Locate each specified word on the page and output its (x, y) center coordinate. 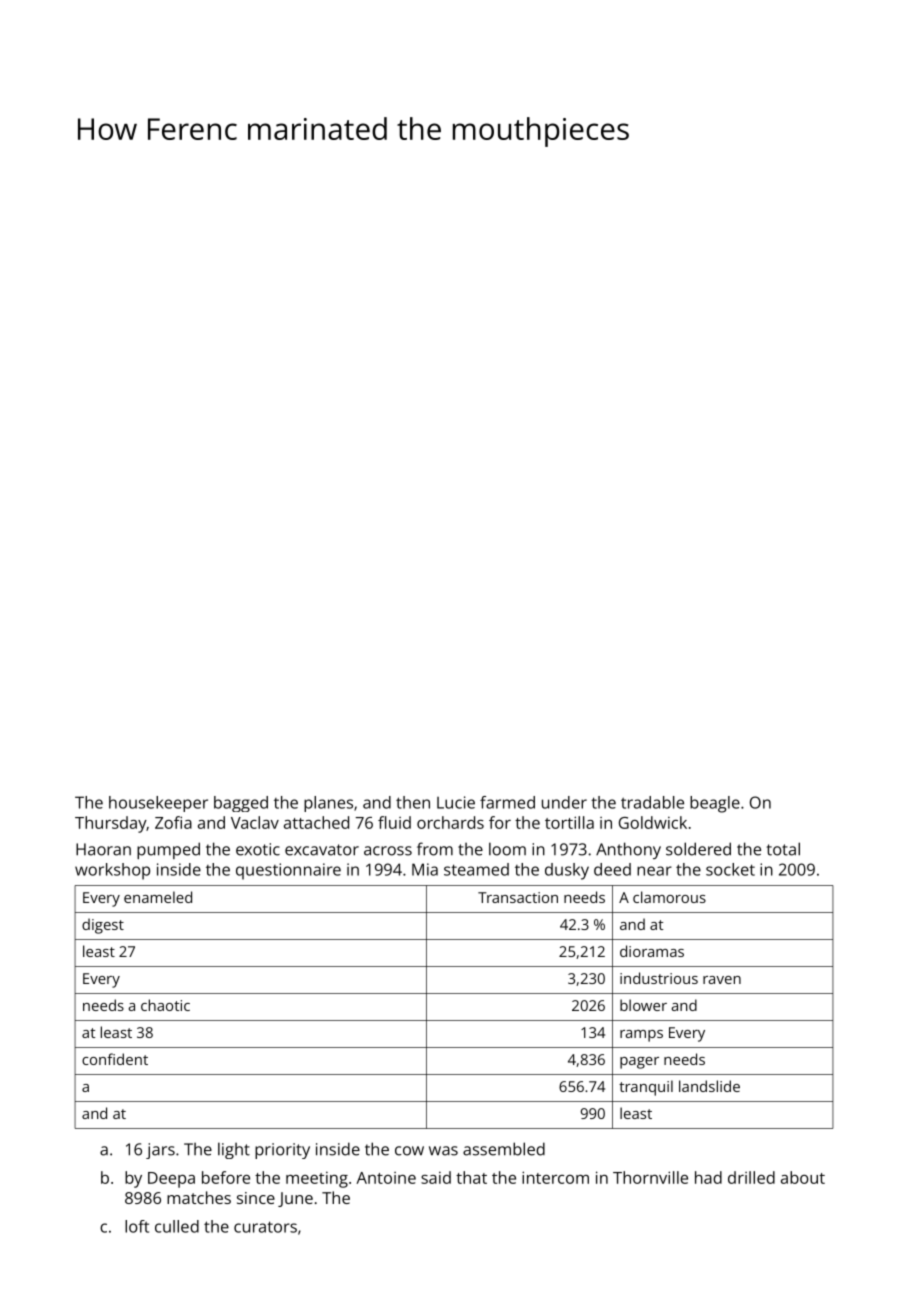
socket (730, 869)
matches (199, 1197)
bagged (241, 804)
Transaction (518, 897)
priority (282, 1151)
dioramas (652, 951)
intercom (555, 1177)
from (435, 849)
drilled (751, 1177)
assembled (504, 1149)
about (803, 1177)
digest (103, 926)
